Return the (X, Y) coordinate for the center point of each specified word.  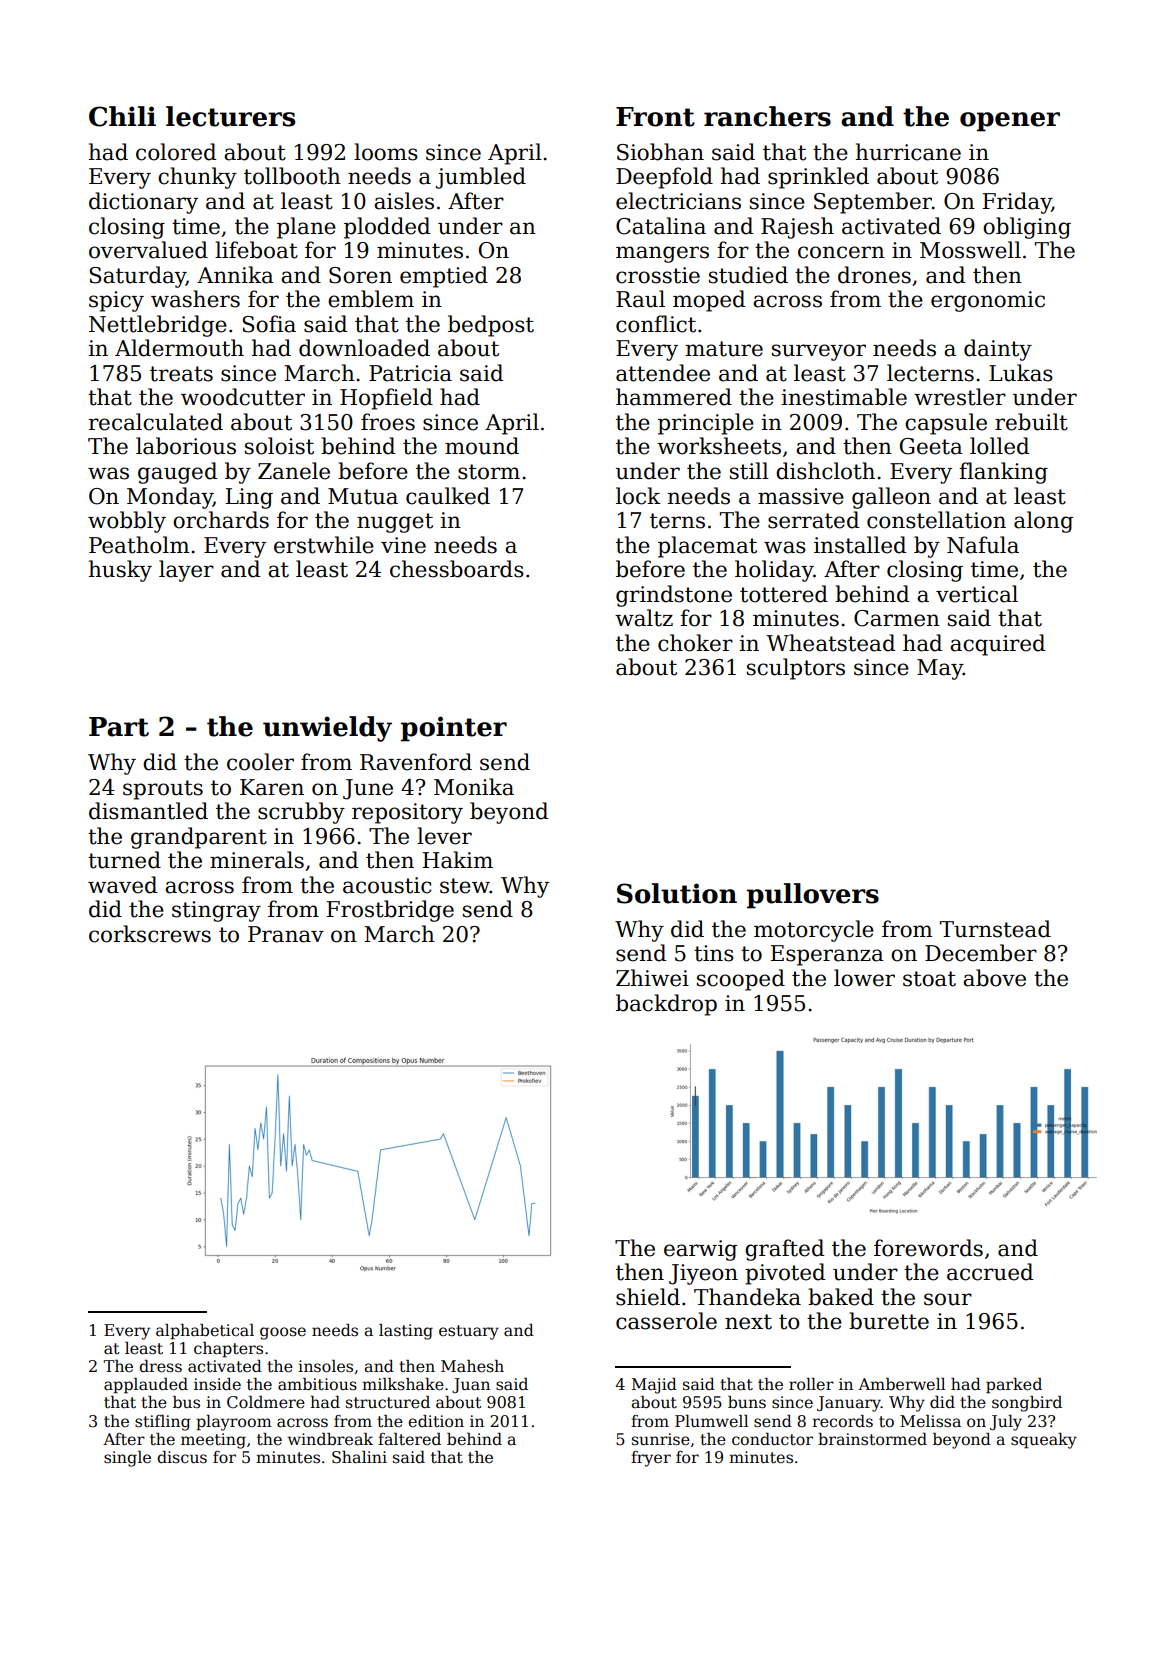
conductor (772, 1439)
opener (1010, 122)
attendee (663, 373)
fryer (651, 1459)
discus (182, 1457)
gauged (177, 473)
